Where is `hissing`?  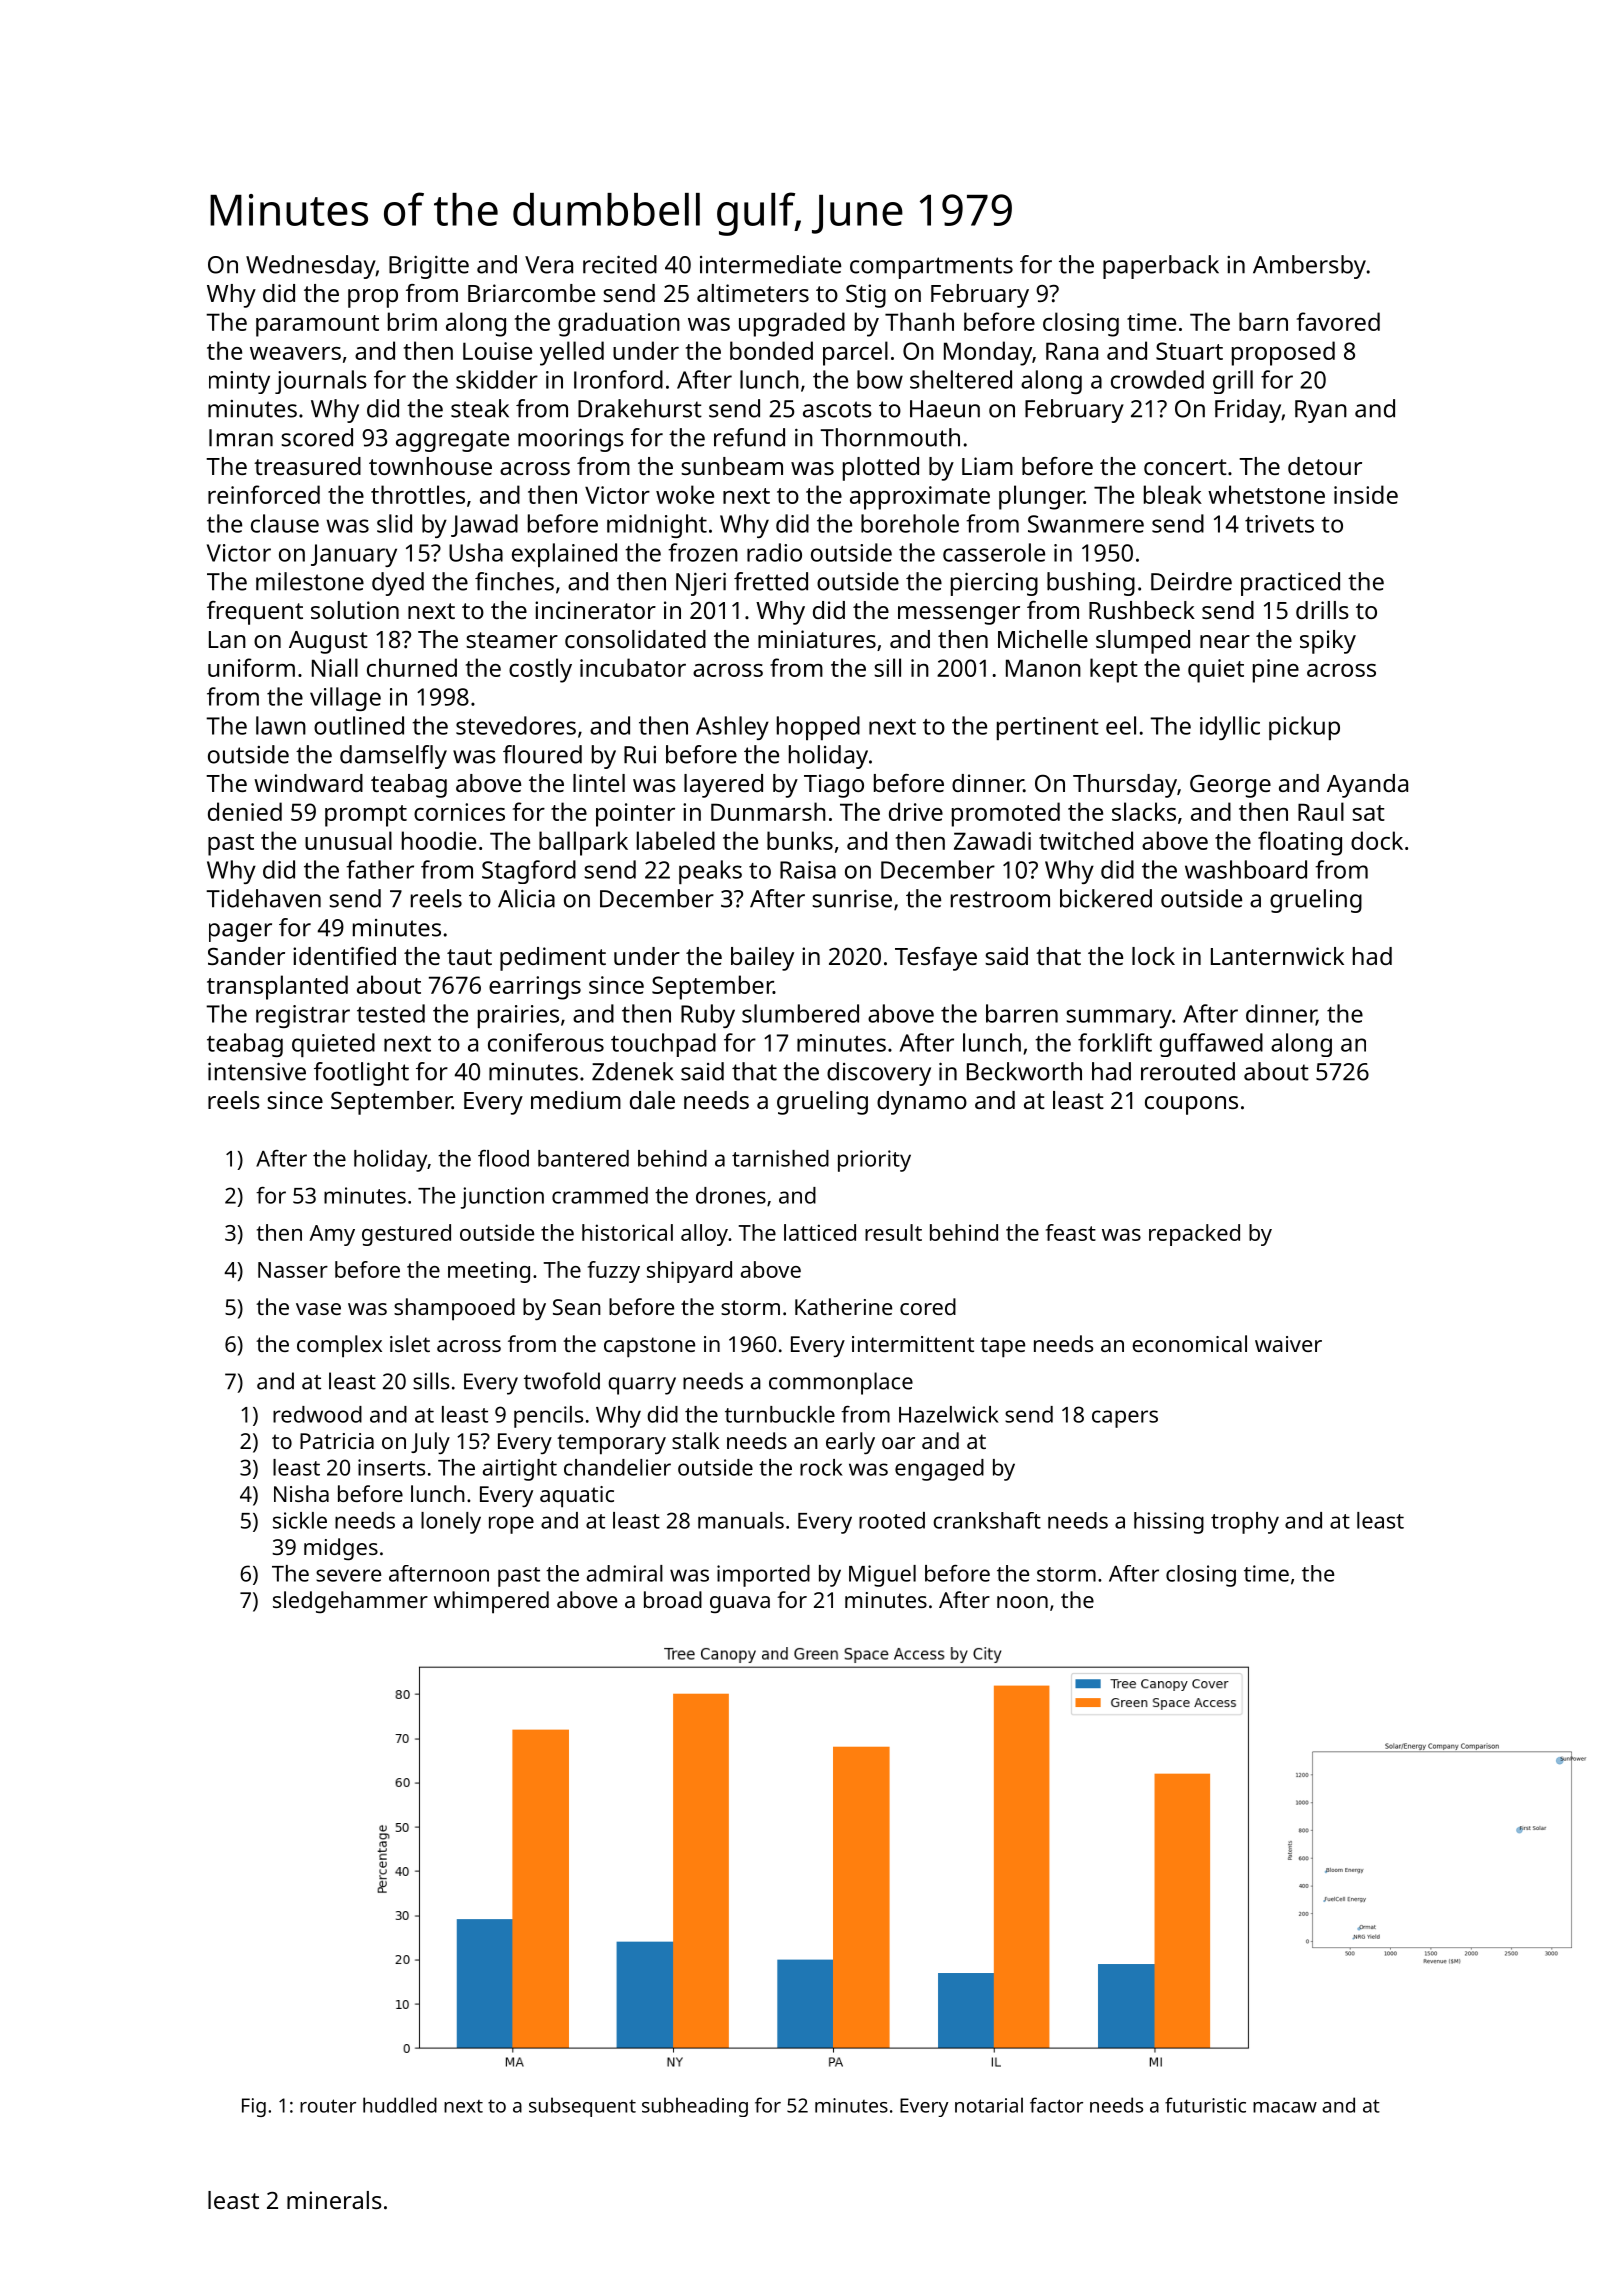
hissing is located at coordinates (1169, 1523).
